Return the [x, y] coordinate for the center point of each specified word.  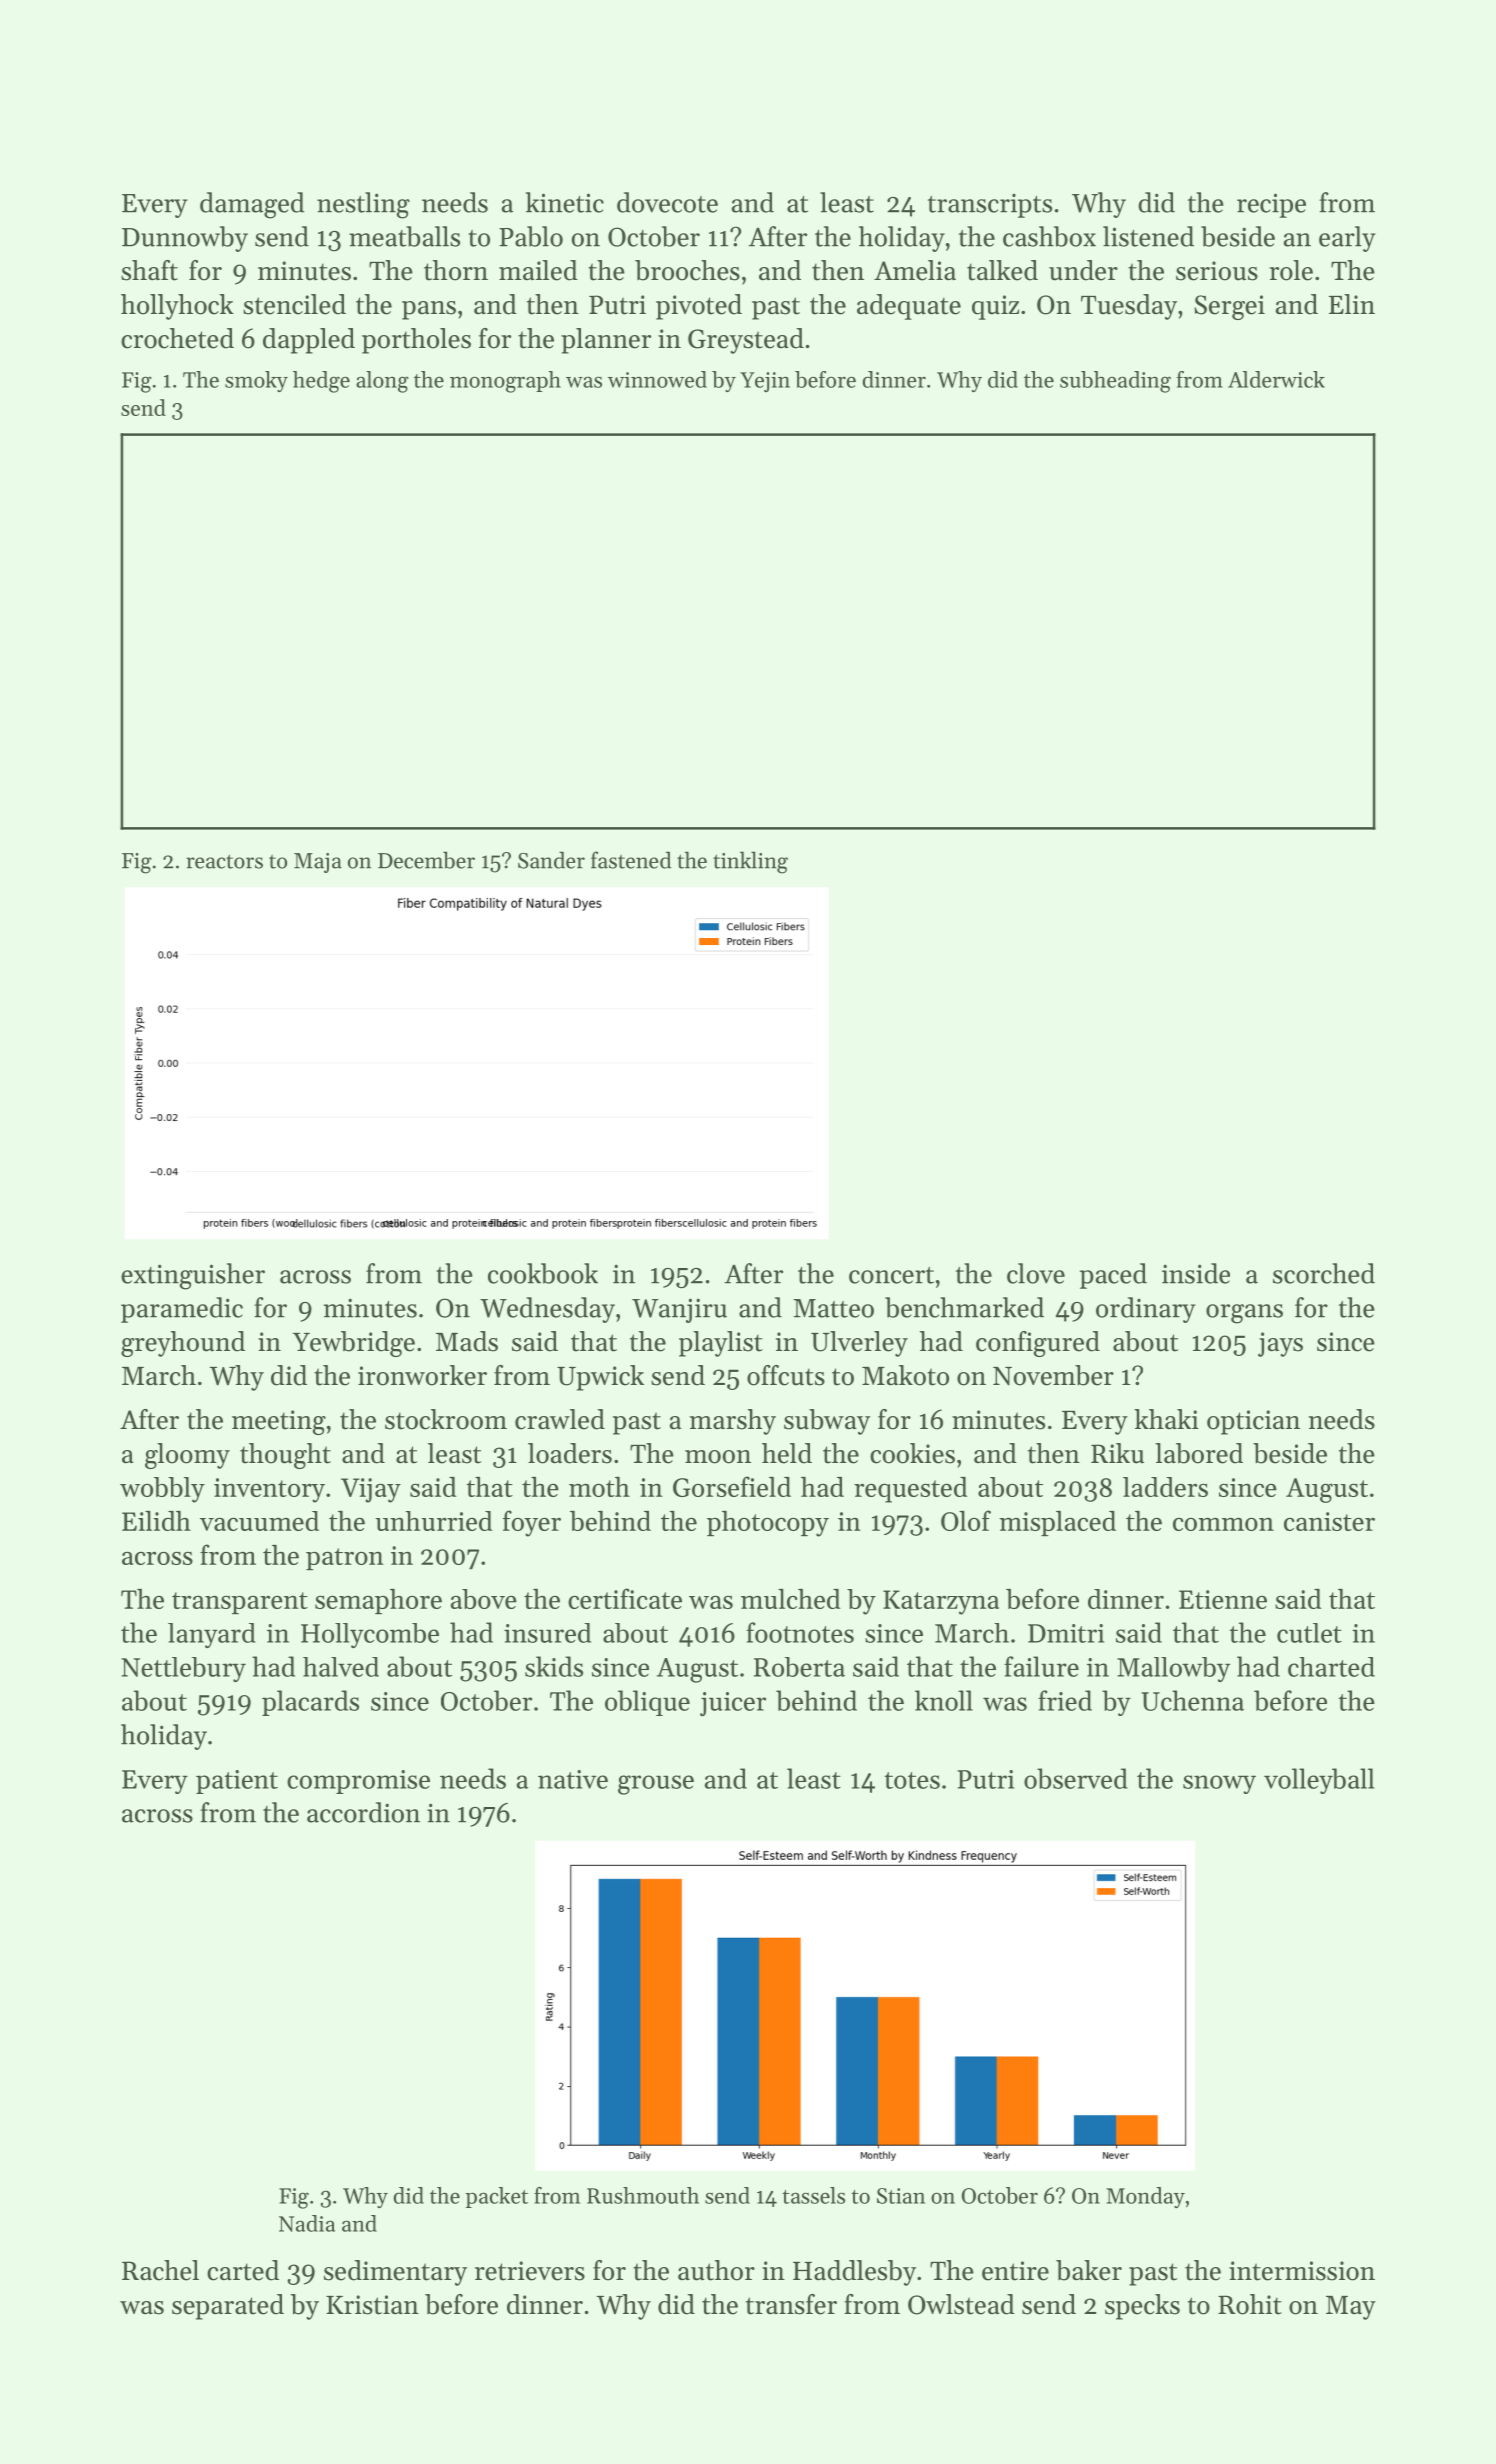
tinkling [750, 862]
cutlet [1309, 1633]
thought [285, 1456]
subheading [1115, 382]
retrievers [530, 2271]
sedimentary [395, 2273]
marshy [733, 1422]
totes [912, 1780]
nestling [363, 205]
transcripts [990, 206]
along [382, 382]
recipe [1271, 205]
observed [1076, 1778]
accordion [363, 1812]
